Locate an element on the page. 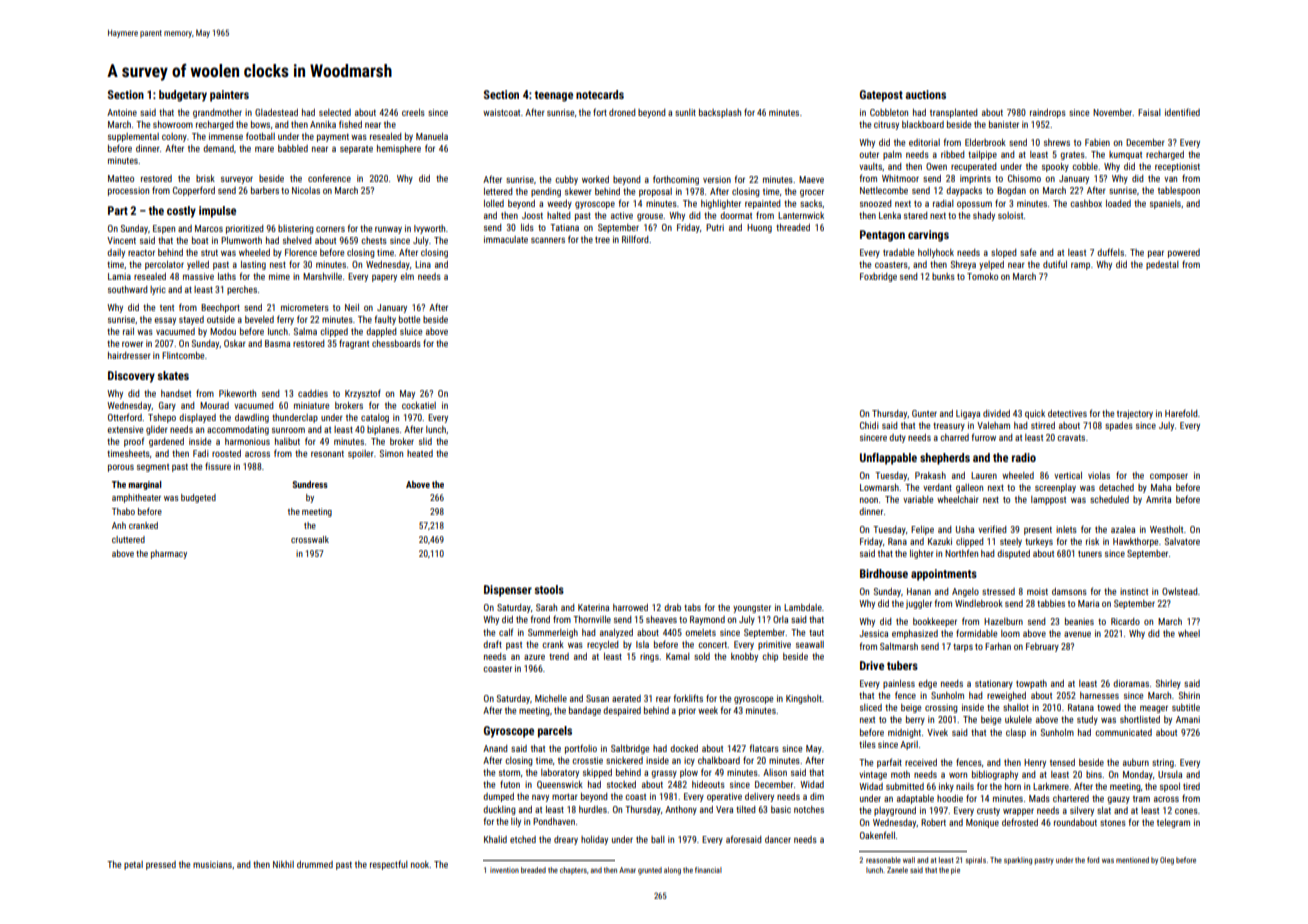 The image size is (1308, 924). Amani is located at coordinates (1188, 719).
